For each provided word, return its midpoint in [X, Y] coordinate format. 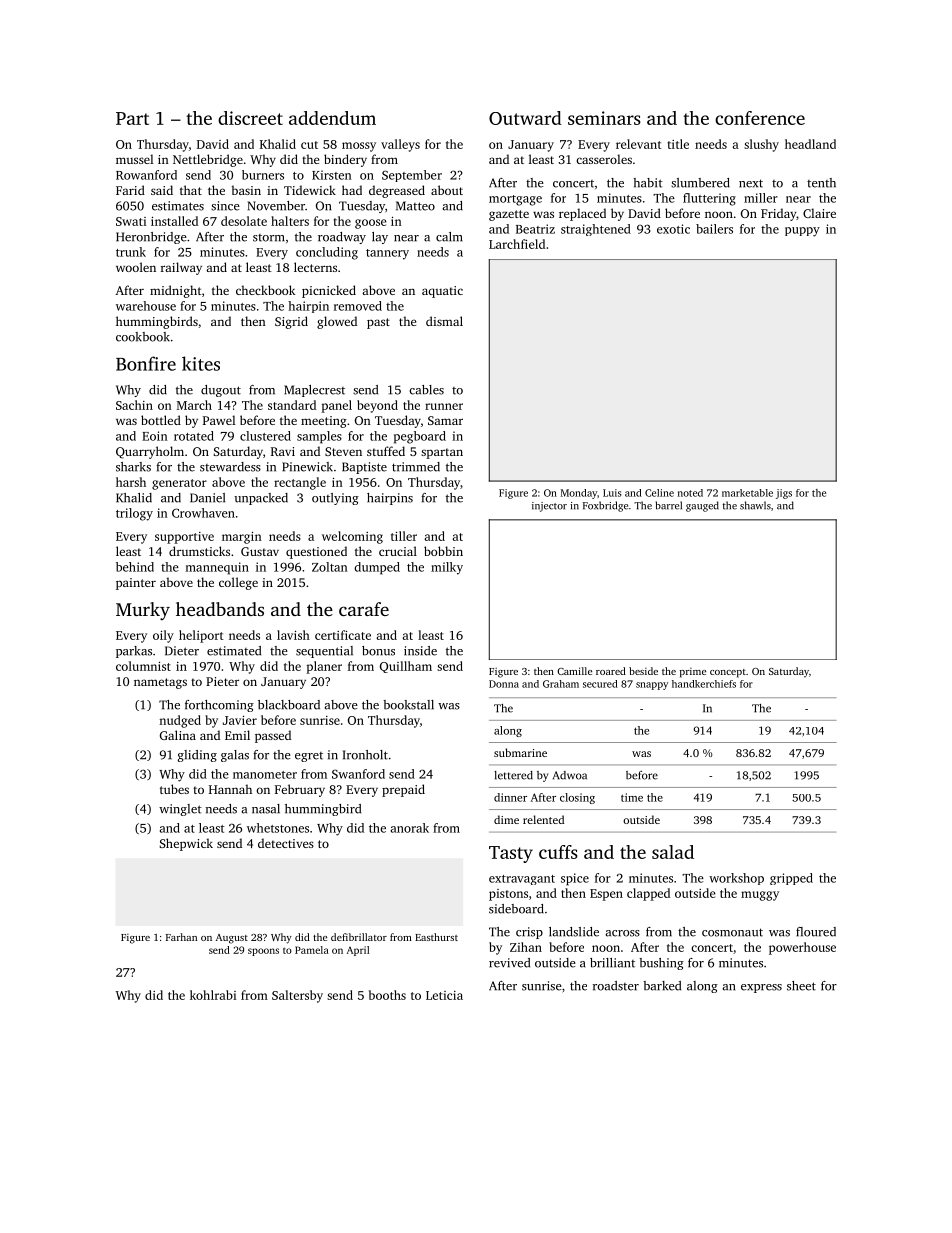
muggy [760, 896]
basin [246, 190]
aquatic [442, 292]
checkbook [265, 290]
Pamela [312, 950]
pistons [508, 895]
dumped [377, 568]
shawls [755, 505]
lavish [293, 635]
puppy [802, 232]
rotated [194, 436]
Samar [445, 420]
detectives [286, 843]
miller [761, 198]
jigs [784, 494]
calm [449, 237]
